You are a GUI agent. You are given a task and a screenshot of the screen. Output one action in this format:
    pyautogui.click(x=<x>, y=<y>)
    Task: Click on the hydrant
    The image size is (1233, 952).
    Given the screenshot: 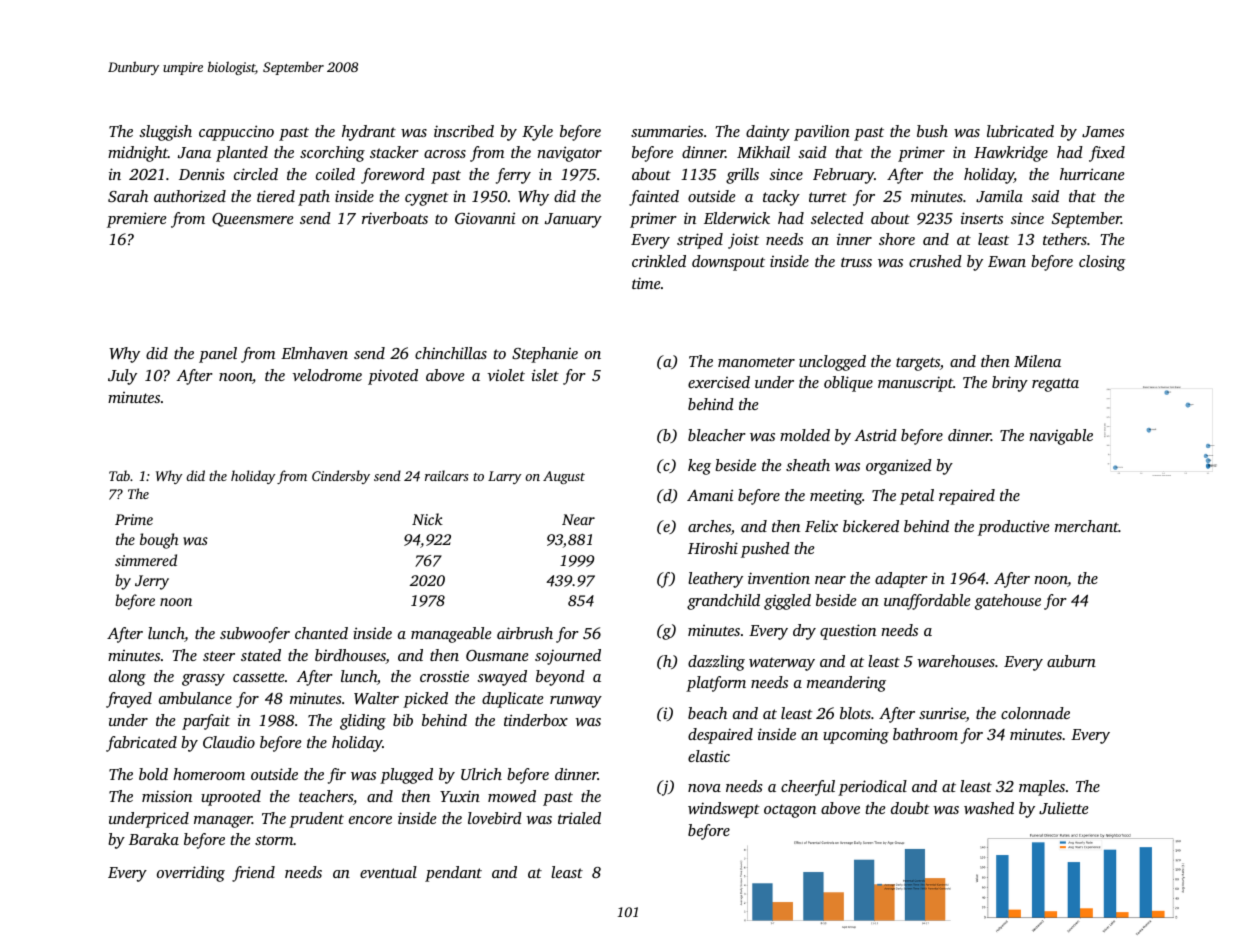 What is the action you would take?
    pyautogui.click(x=369, y=133)
